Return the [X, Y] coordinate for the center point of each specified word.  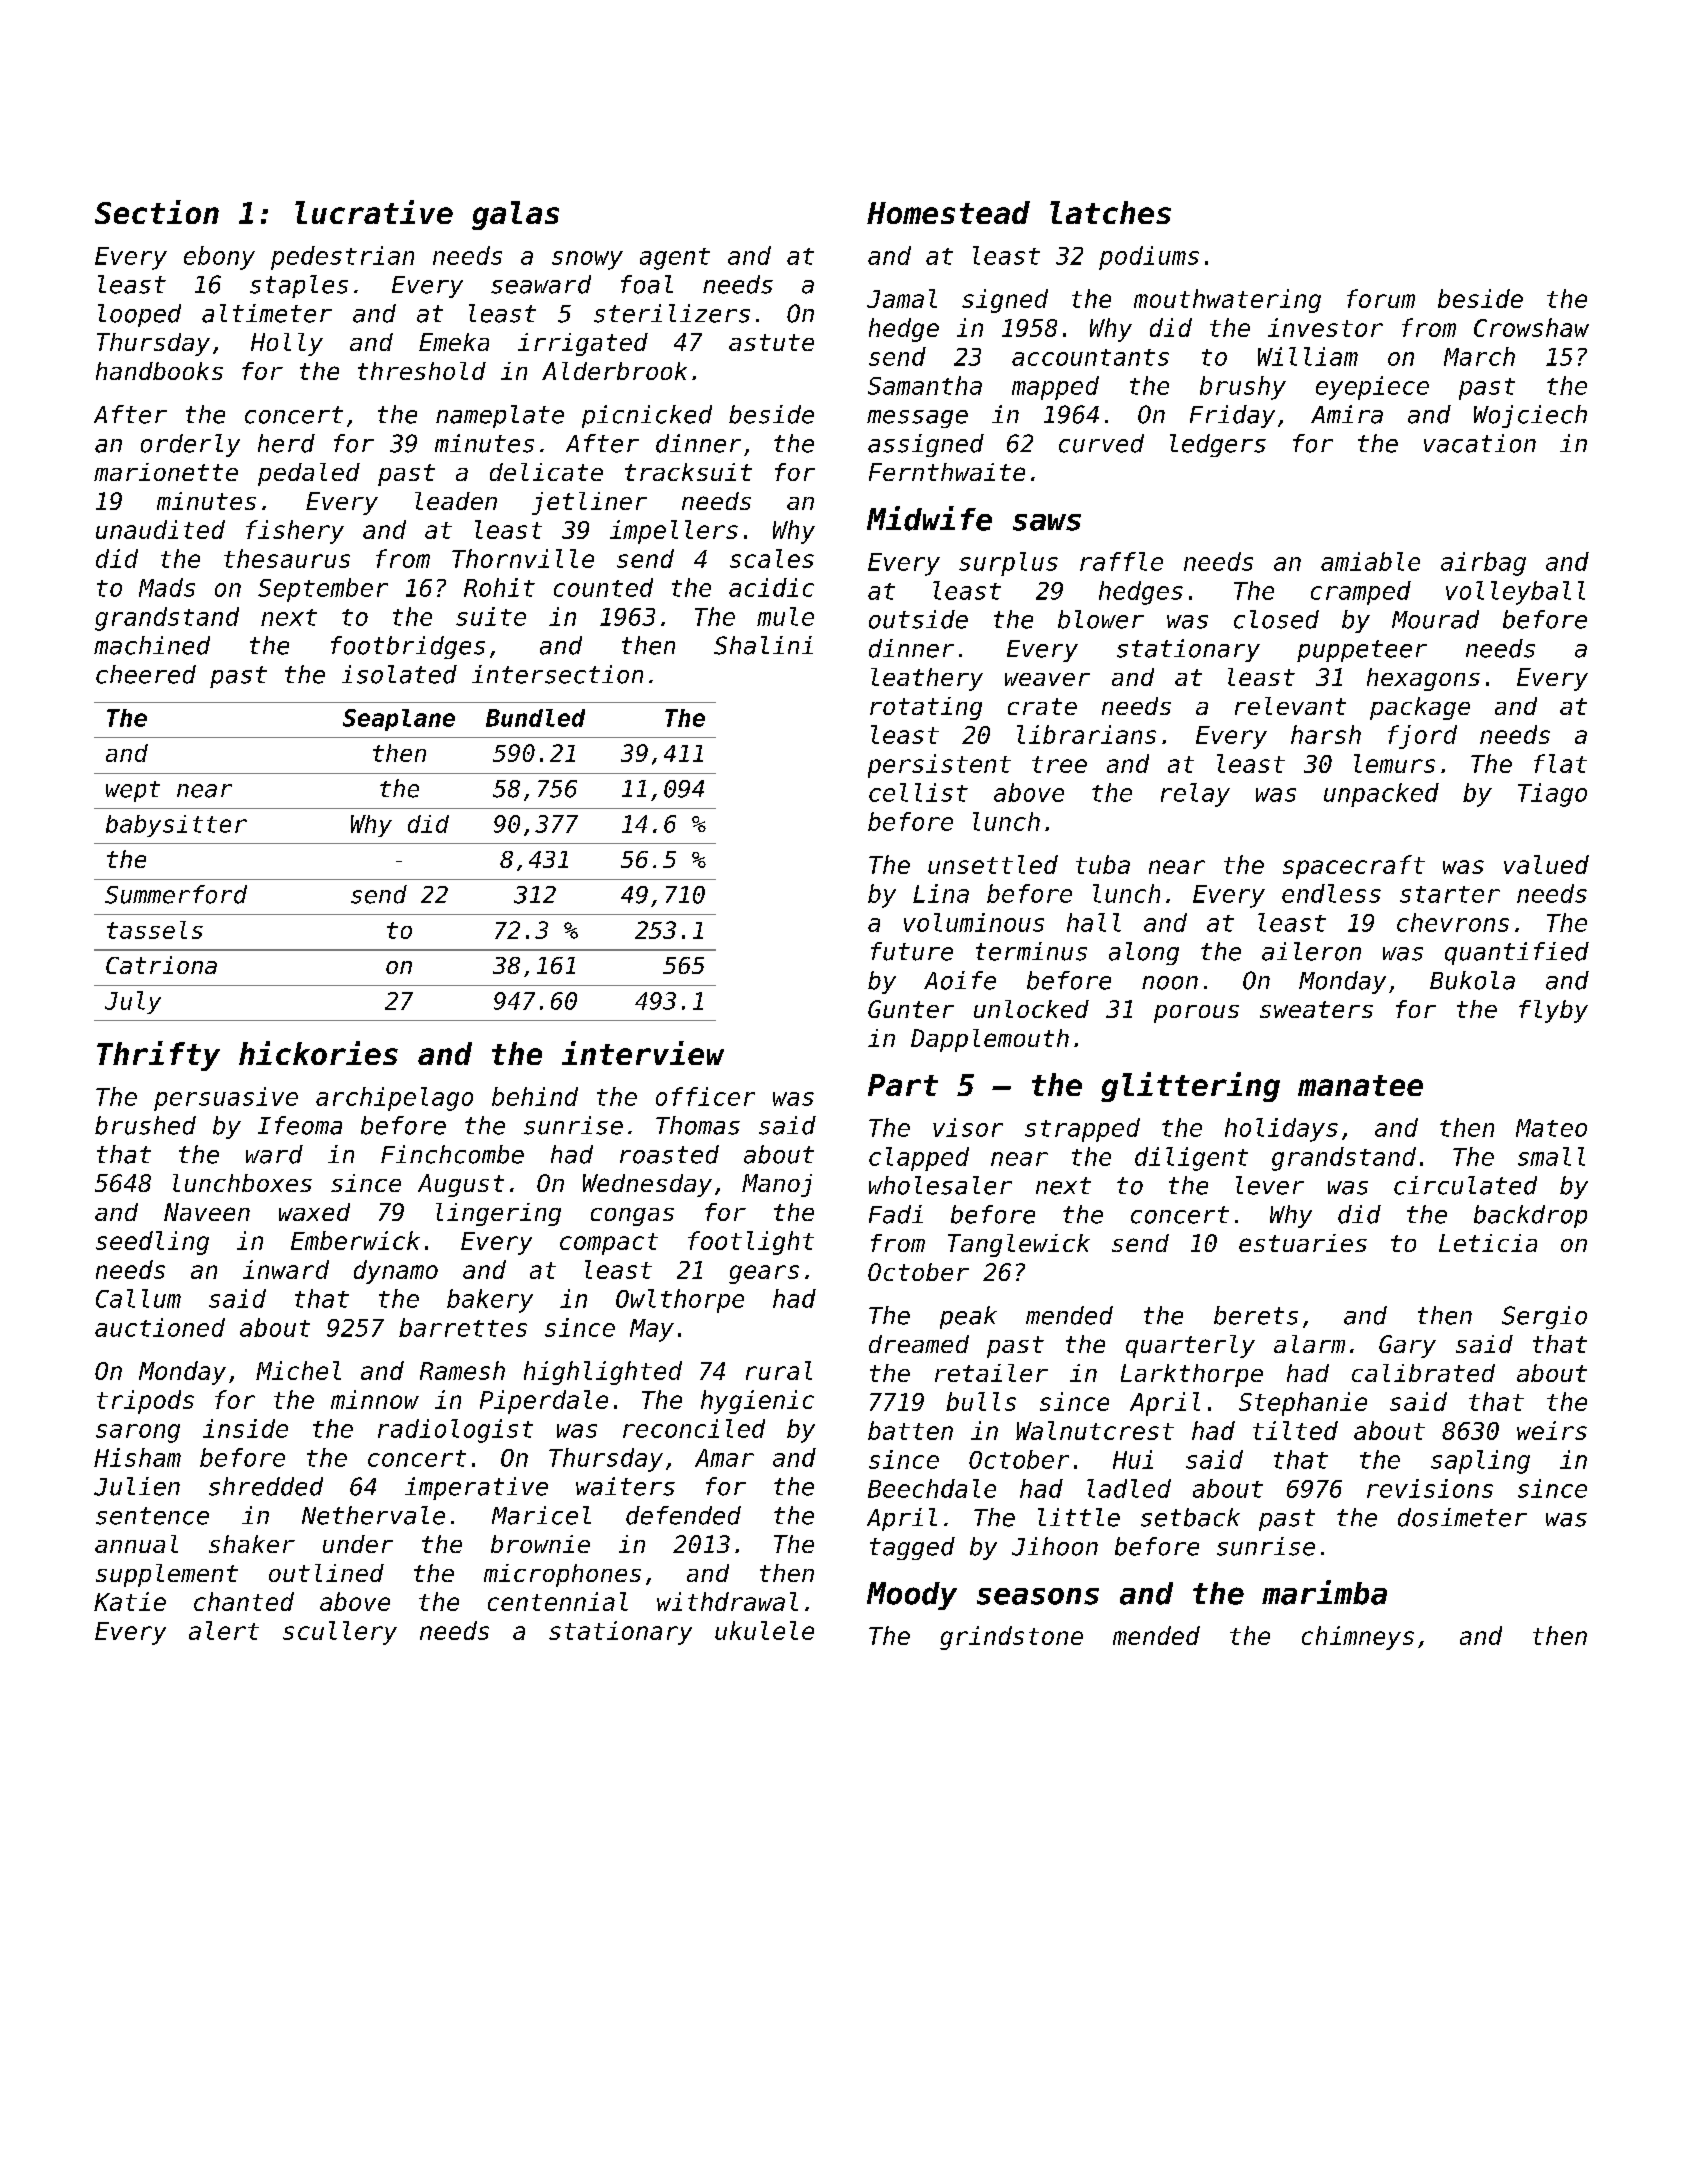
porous [1196, 1014]
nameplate [500, 416]
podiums [1149, 258]
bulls [981, 1401]
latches [1110, 212]
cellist [918, 792]
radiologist [455, 1431]
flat [1560, 763]
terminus [1031, 951]
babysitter [176, 826]
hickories [318, 1053]
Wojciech [1530, 416]
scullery [340, 1633]
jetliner [589, 503]
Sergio [1544, 1317]
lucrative [374, 212]
